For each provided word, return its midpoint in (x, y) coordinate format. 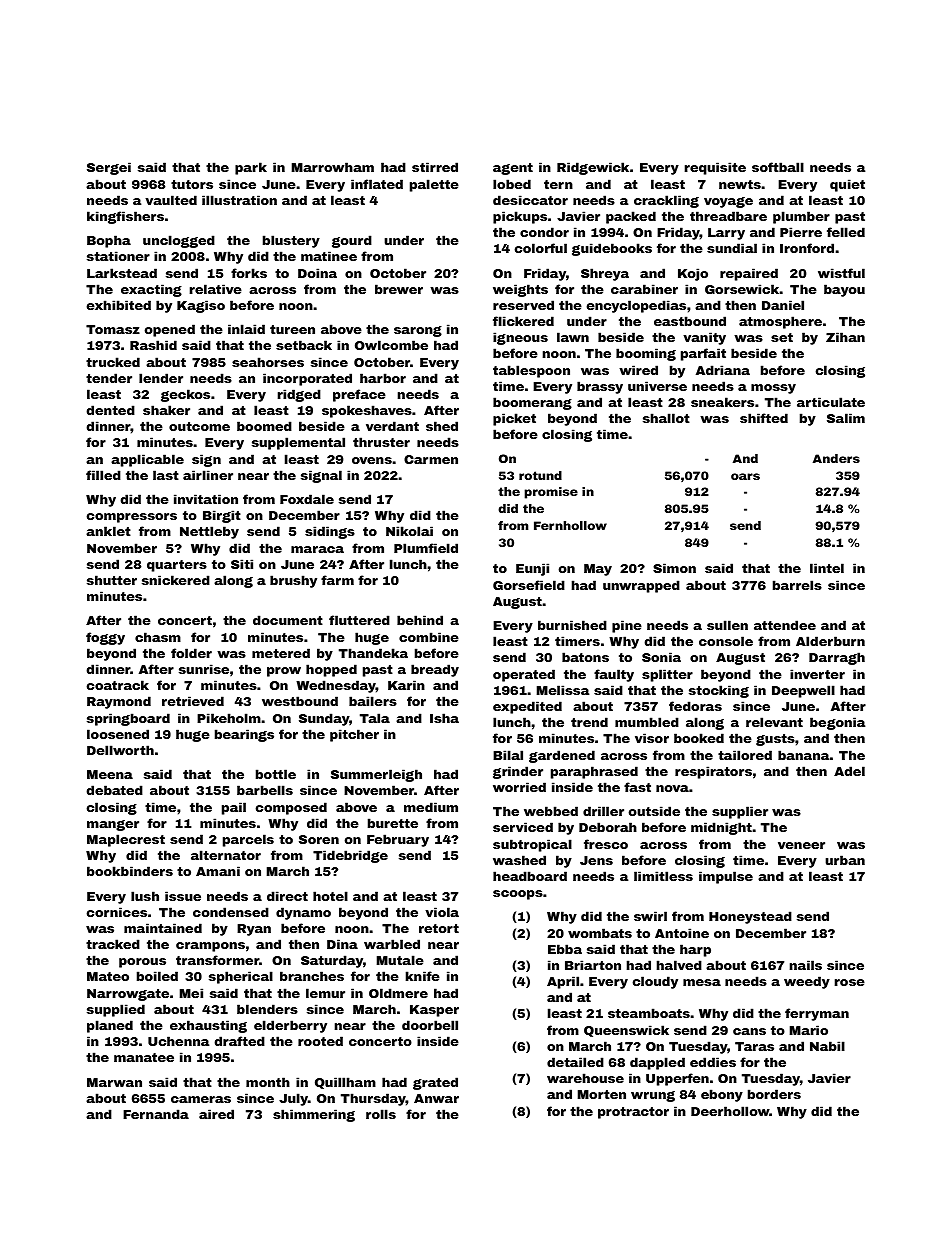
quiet (847, 185)
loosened (118, 734)
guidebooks (612, 249)
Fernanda (156, 1114)
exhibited (119, 305)
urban (845, 860)
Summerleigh (376, 775)
